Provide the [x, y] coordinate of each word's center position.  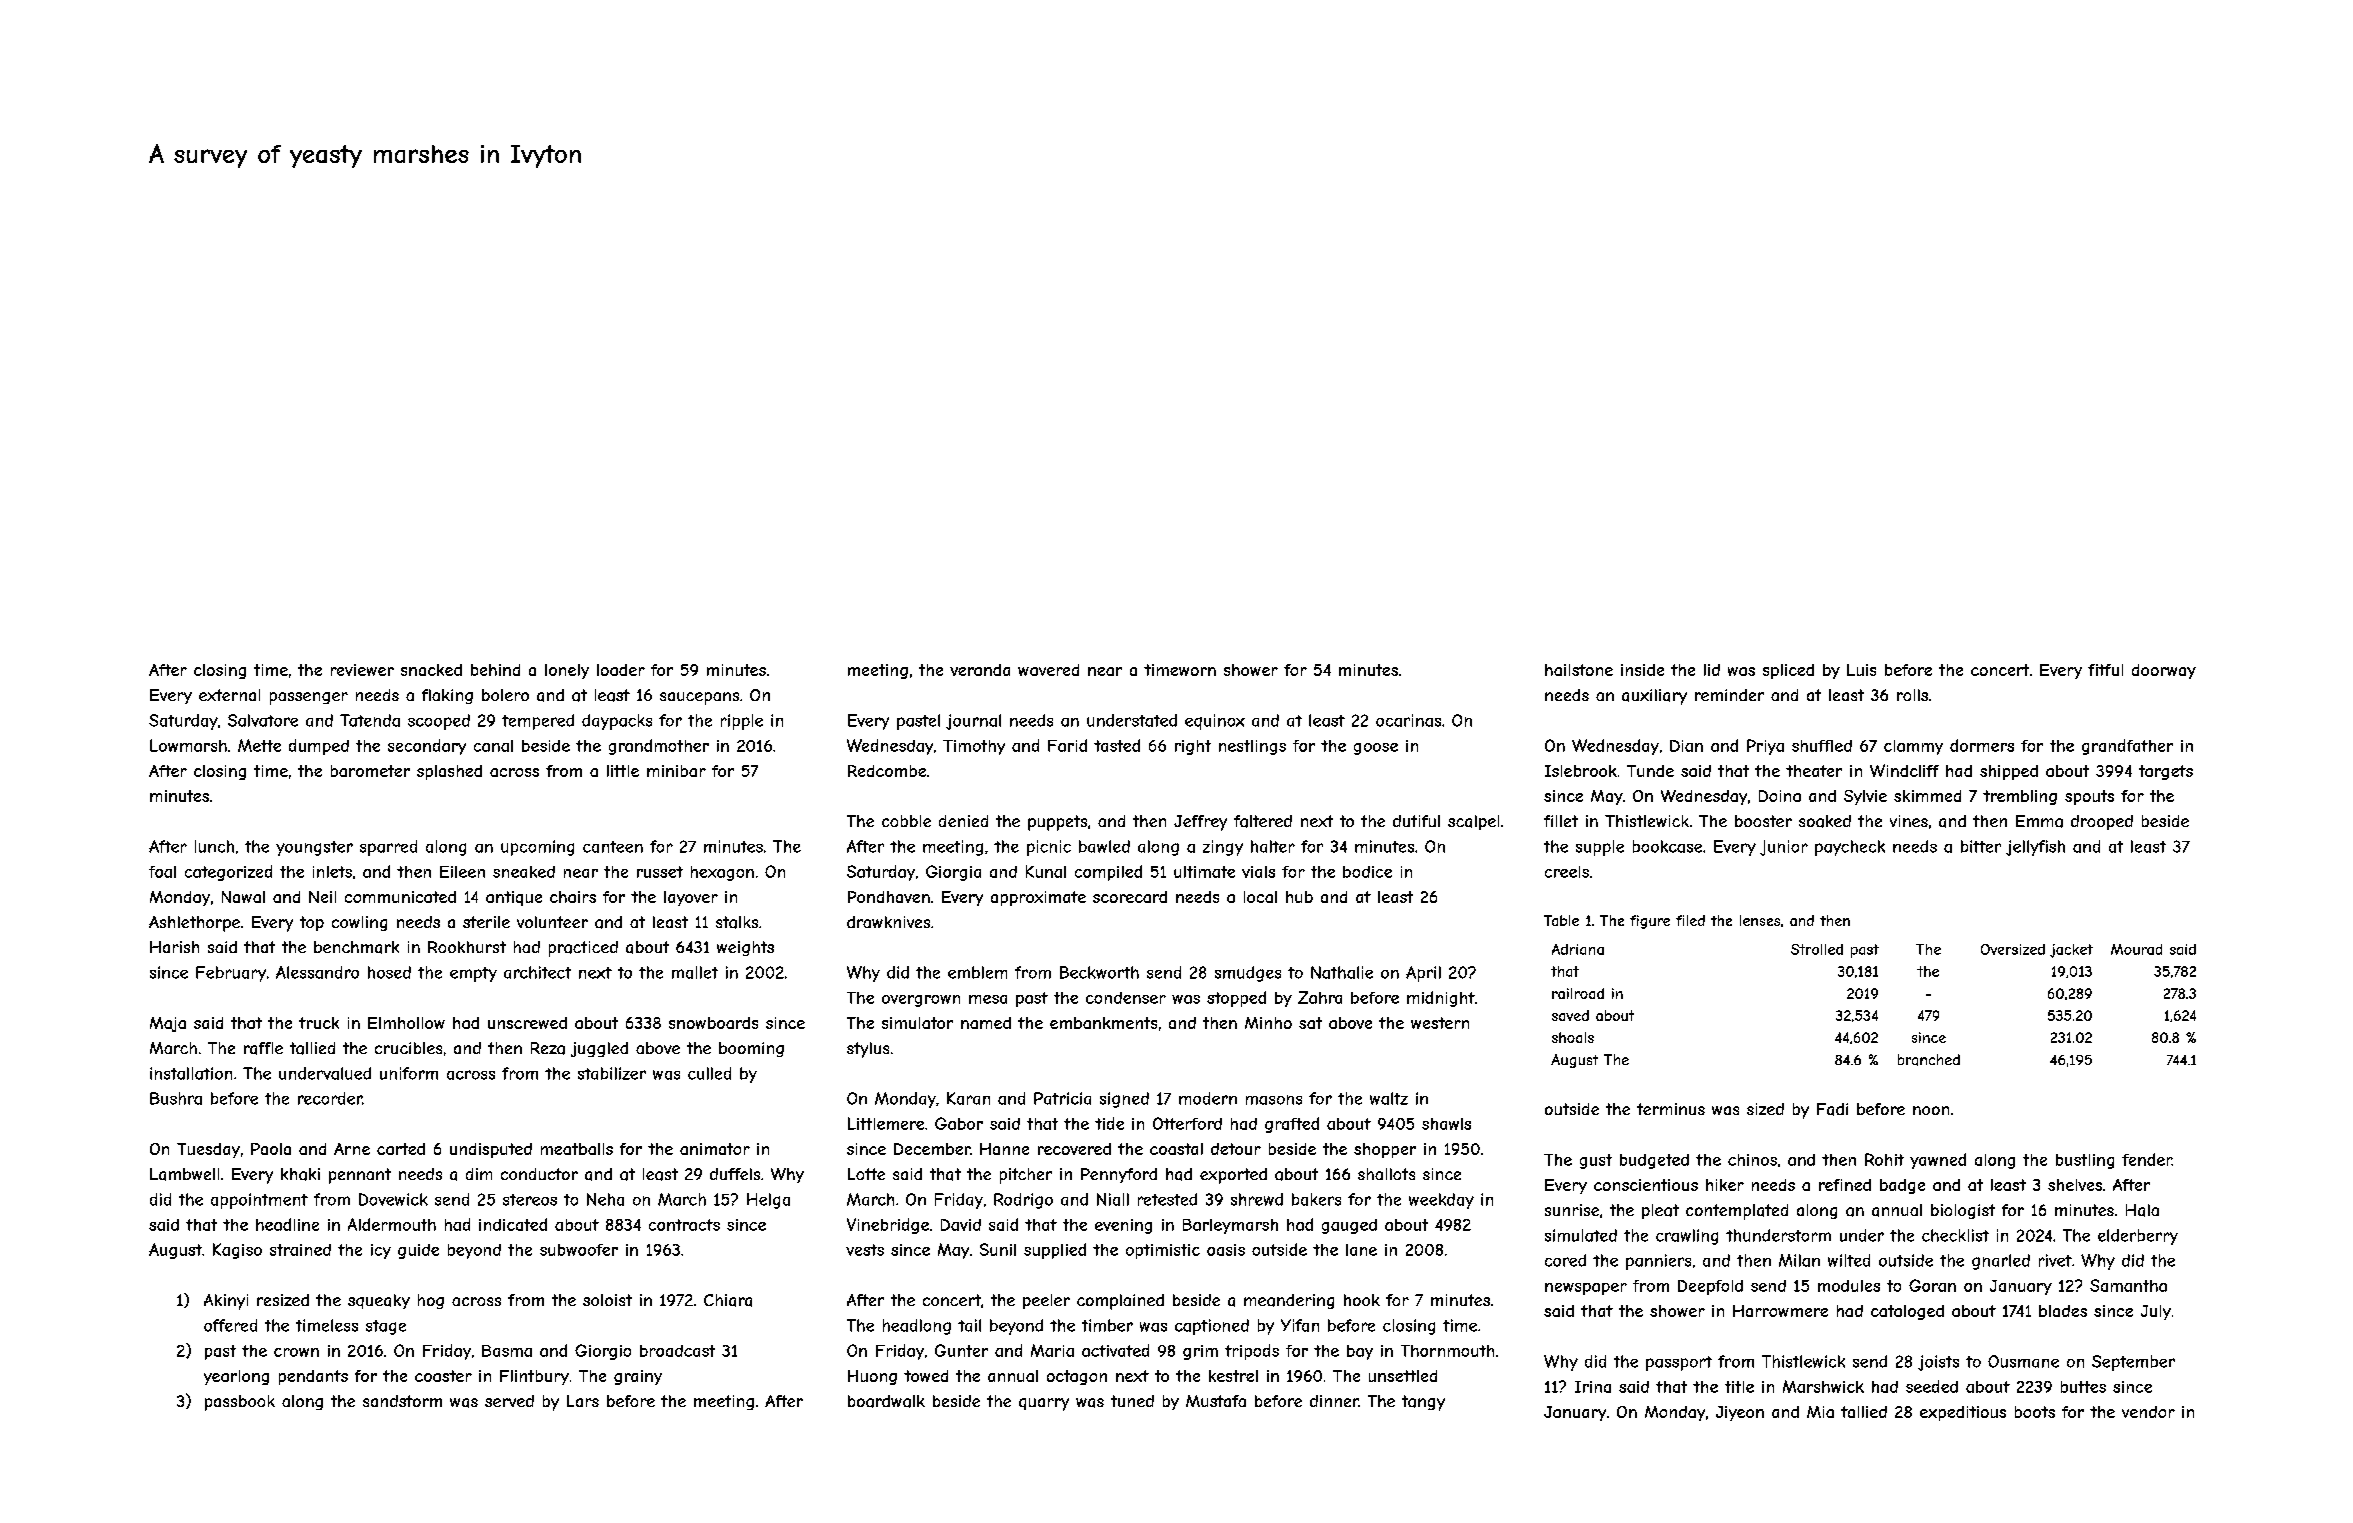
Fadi [1832, 1109]
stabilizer [612, 1073]
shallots [1386, 1174]
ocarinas [1408, 720]
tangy [1423, 1403]
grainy [638, 1377]
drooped [2102, 822]
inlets [332, 872]
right [1193, 747]
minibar [676, 771]
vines [1909, 821]
